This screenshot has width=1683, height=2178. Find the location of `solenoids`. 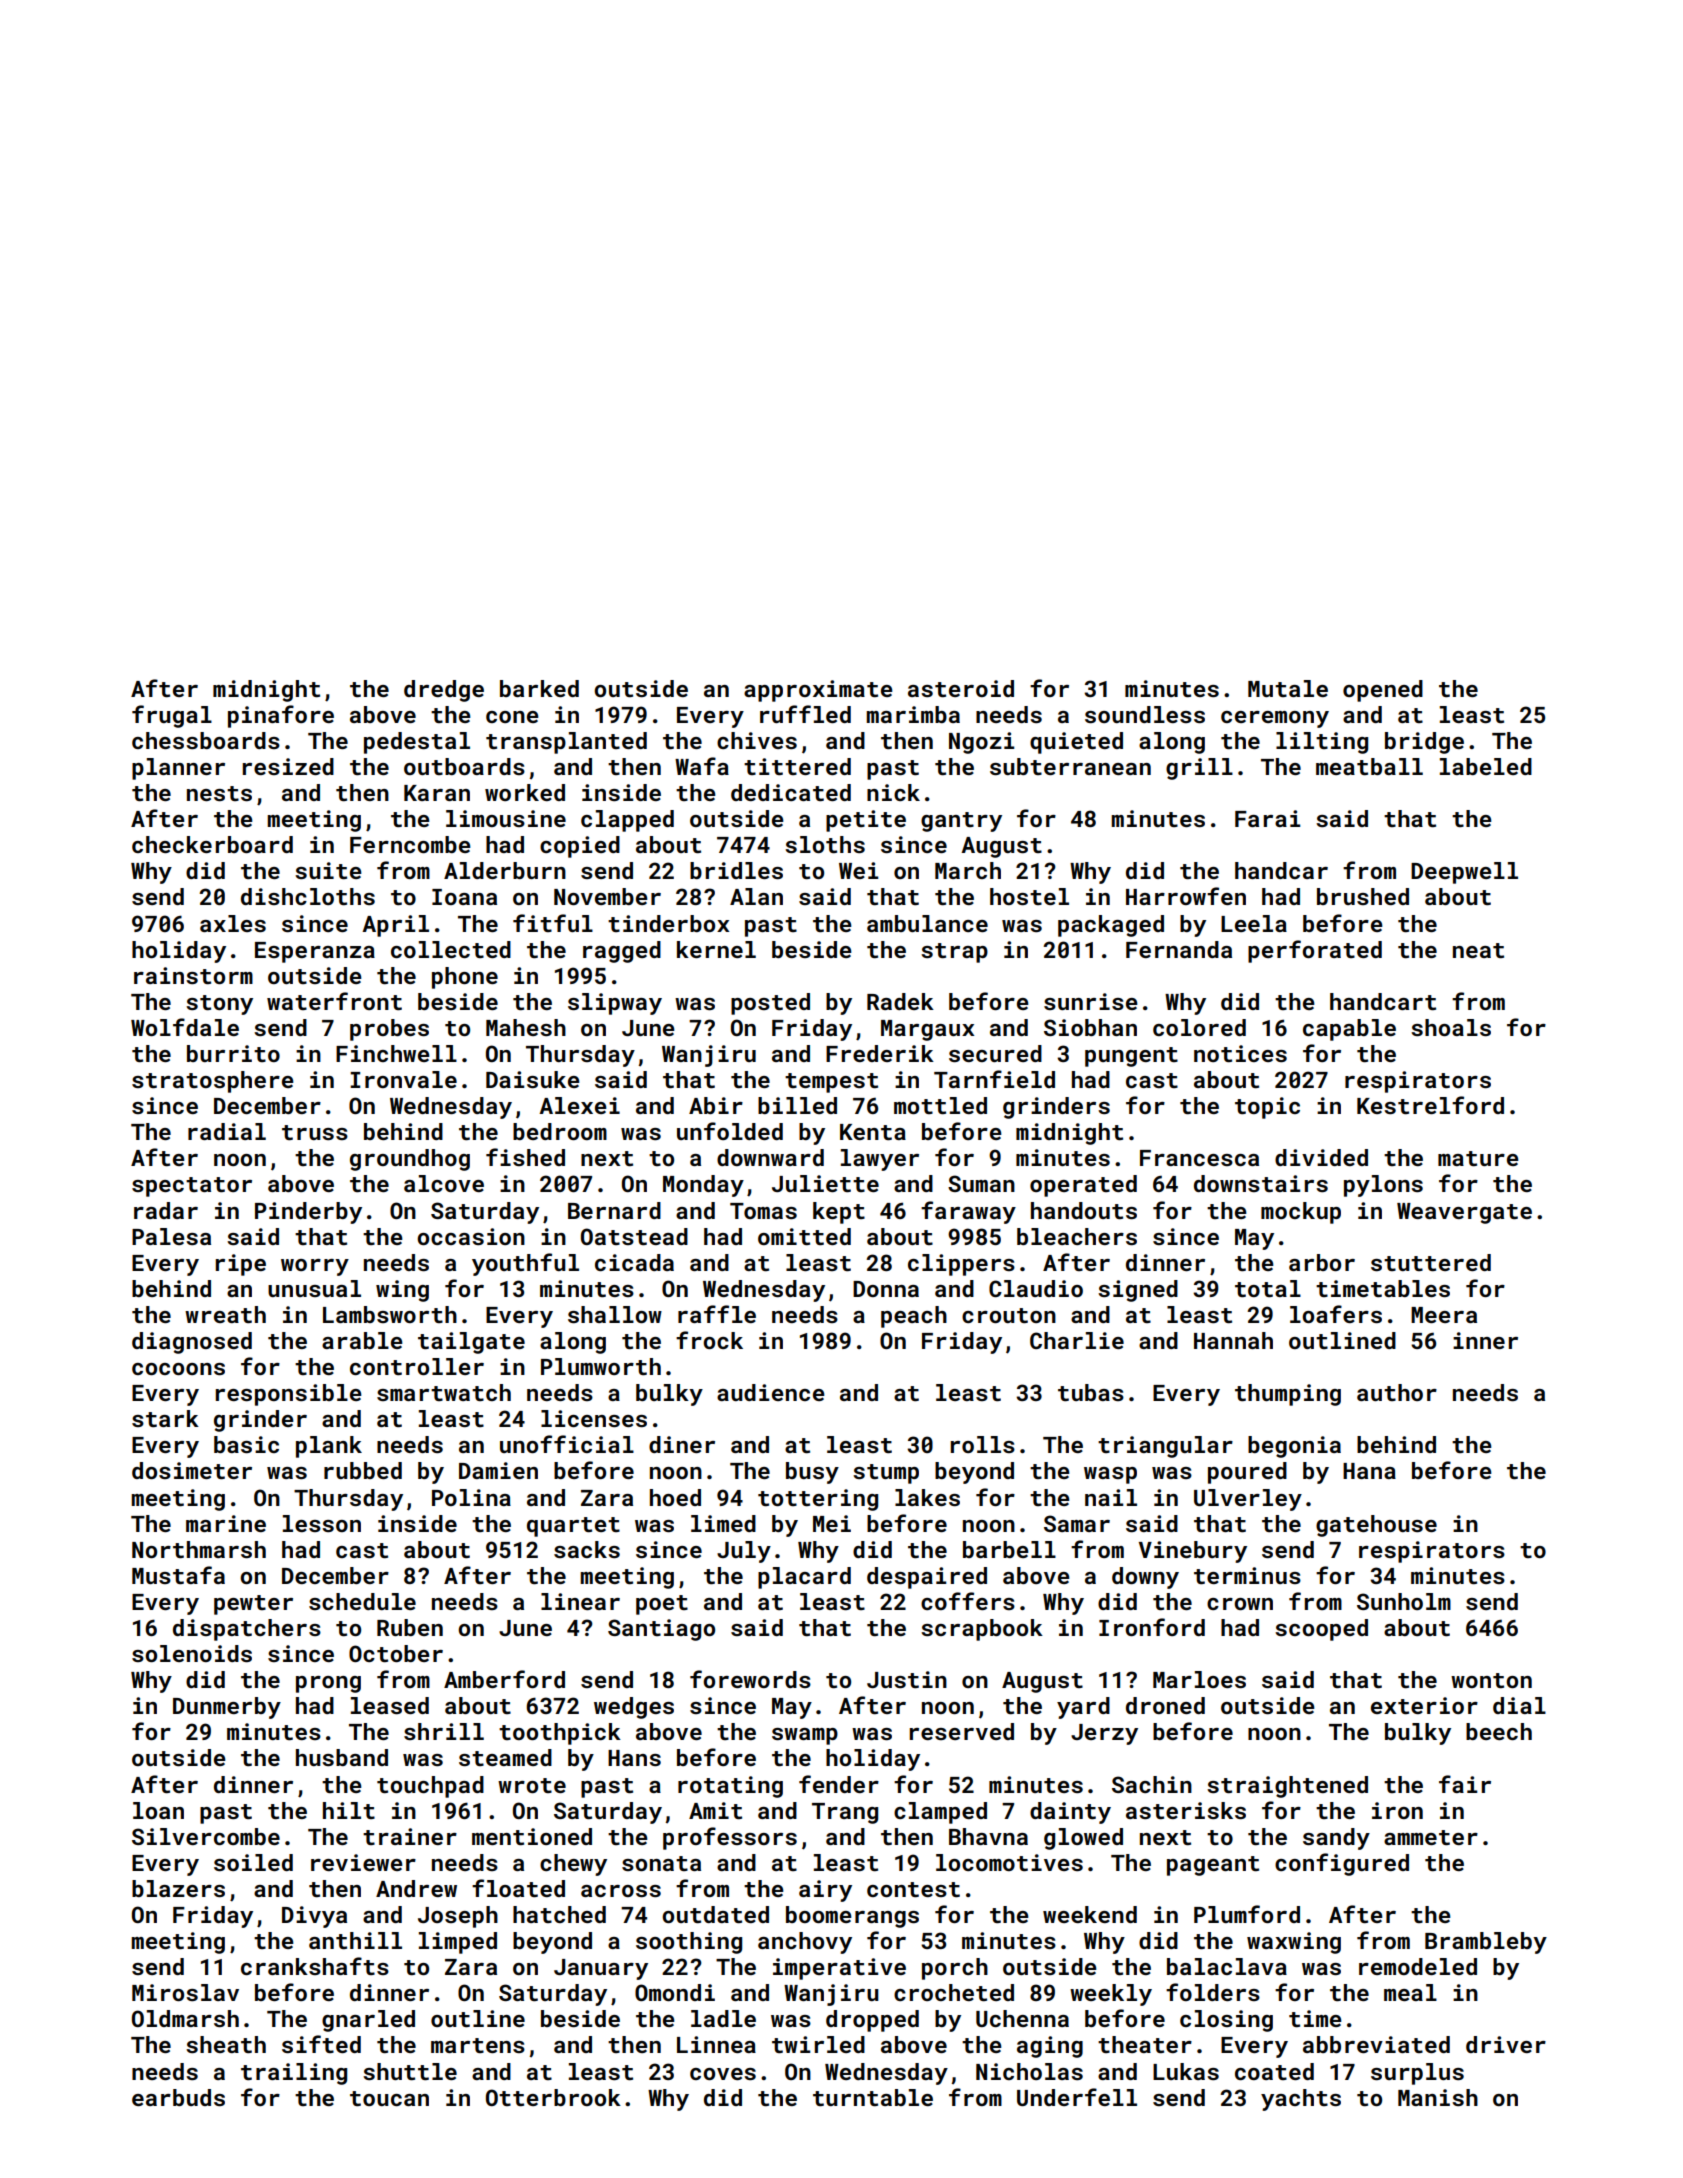

solenoids is located at coordinates (192, 1653).
